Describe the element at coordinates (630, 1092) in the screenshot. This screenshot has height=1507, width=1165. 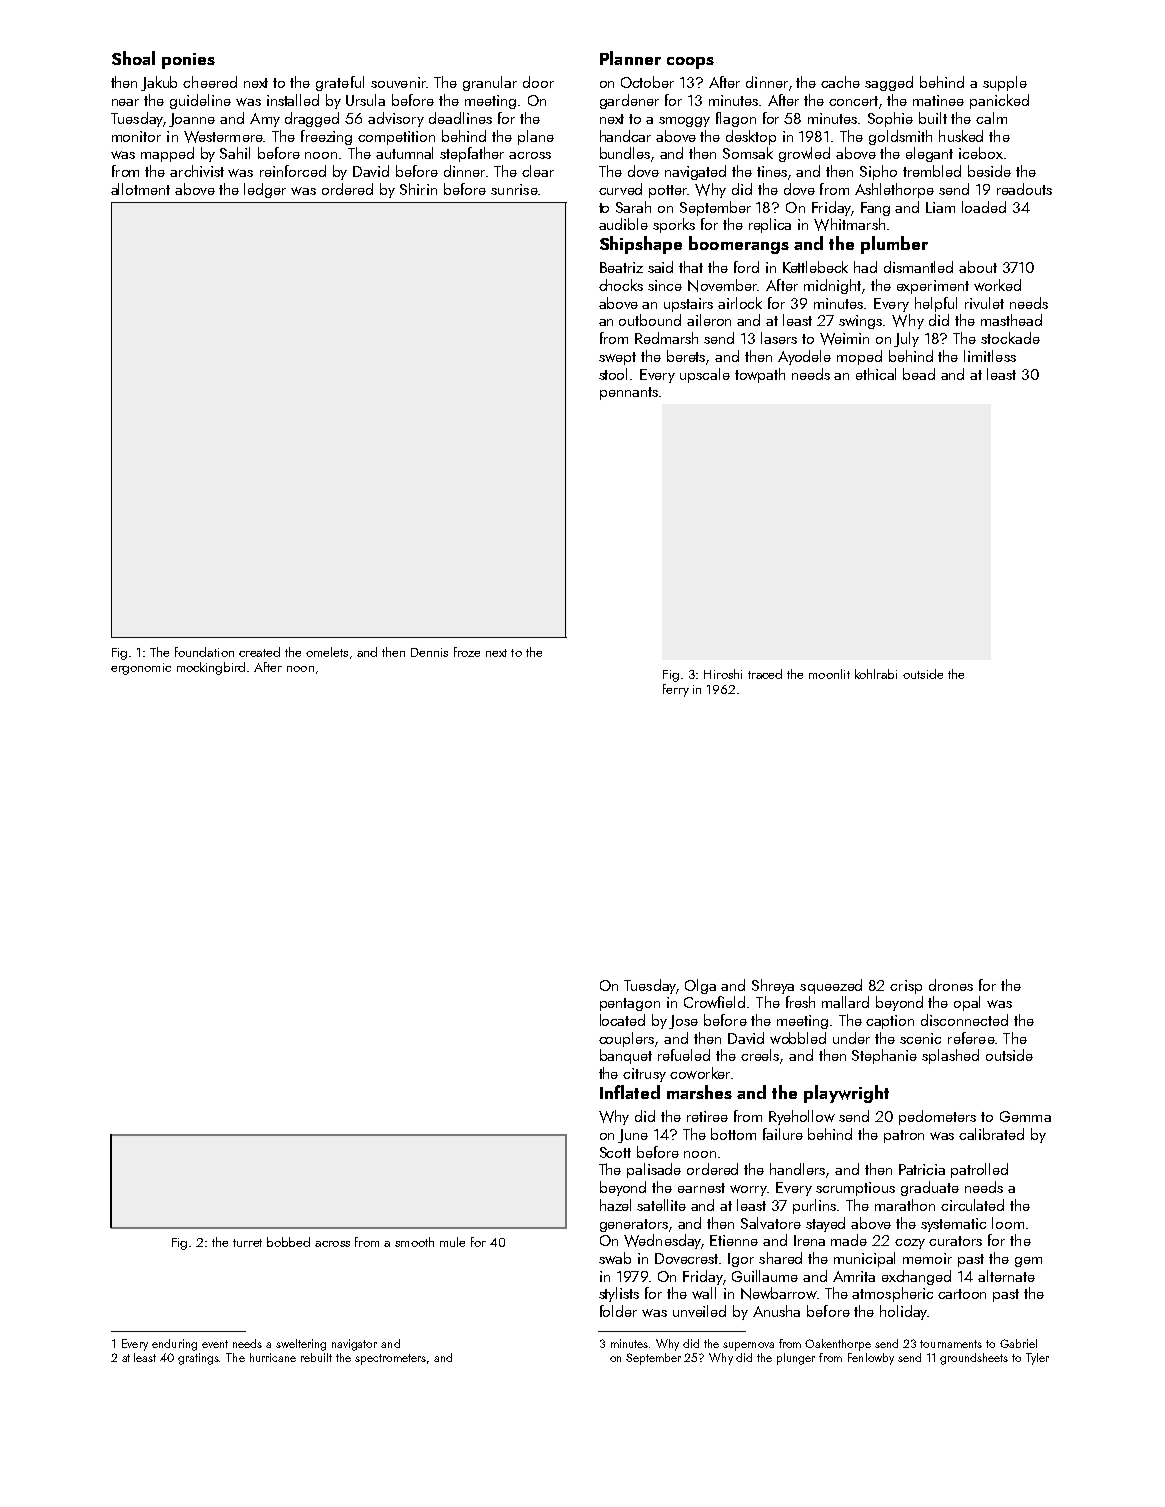
I see `Inflated` at that location.
